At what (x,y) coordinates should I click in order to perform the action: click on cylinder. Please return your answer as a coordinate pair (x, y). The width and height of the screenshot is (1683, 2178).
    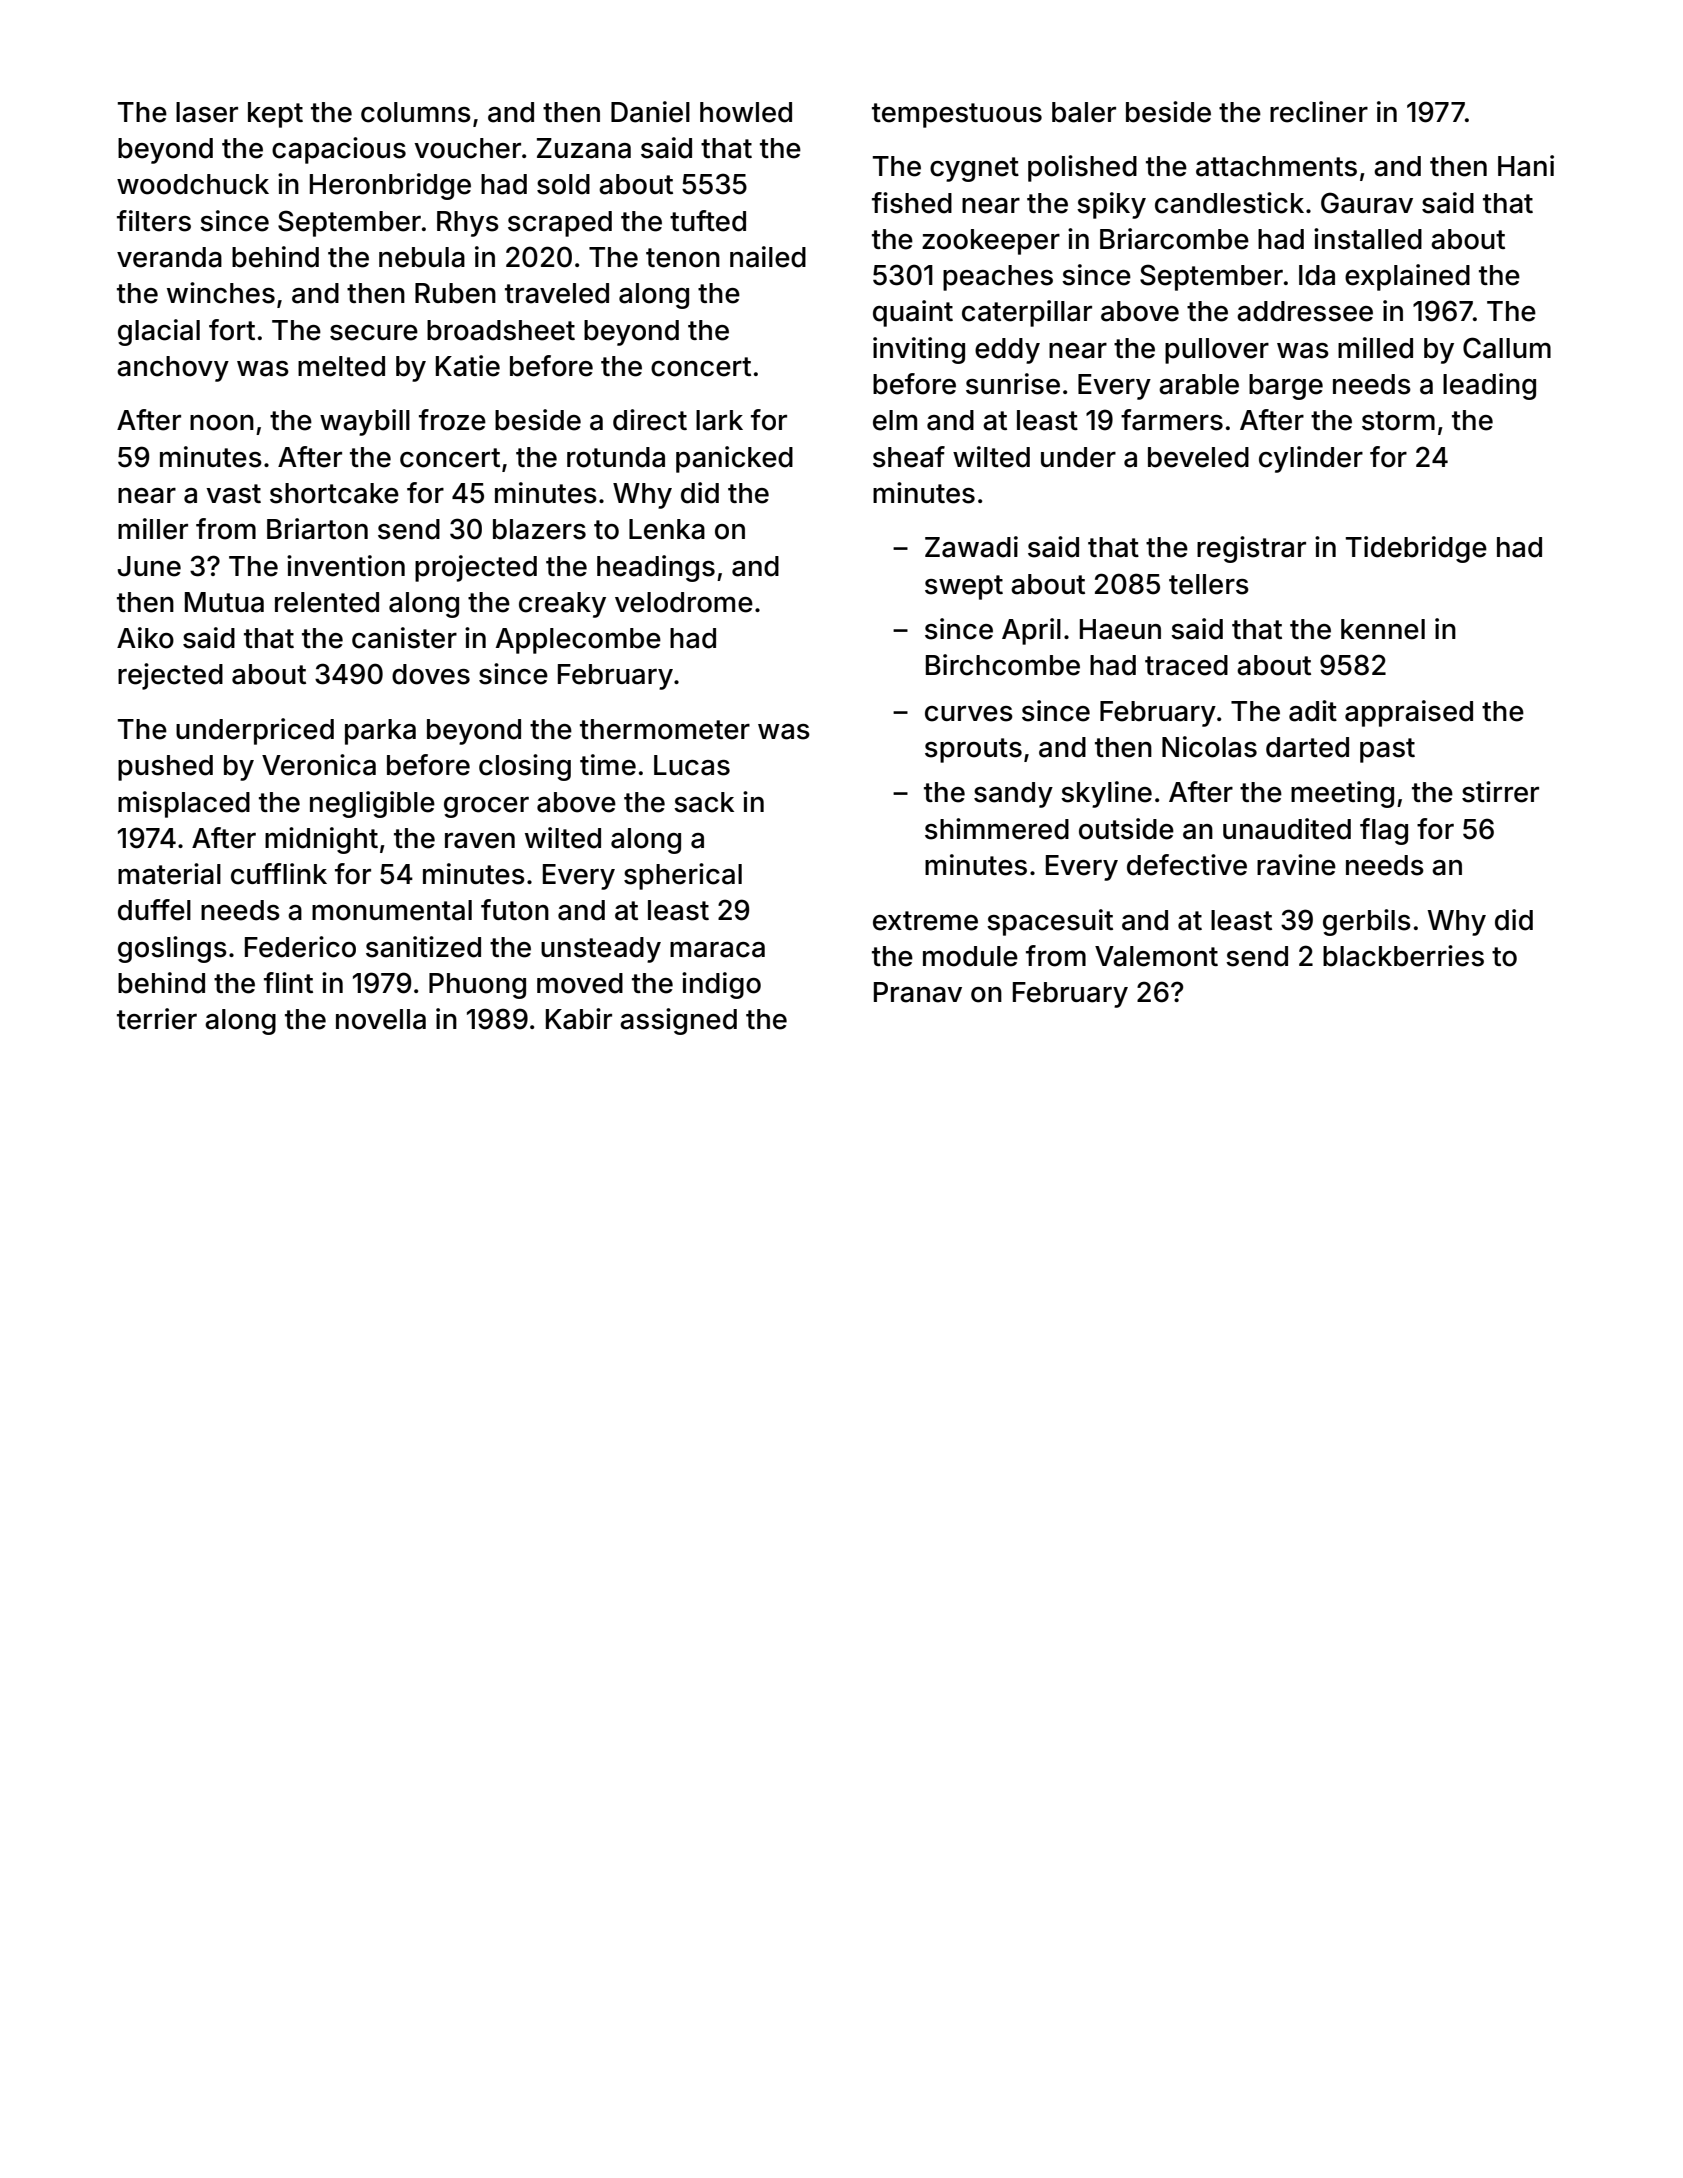
    Looking at the image, I should click on (1311, 459).
